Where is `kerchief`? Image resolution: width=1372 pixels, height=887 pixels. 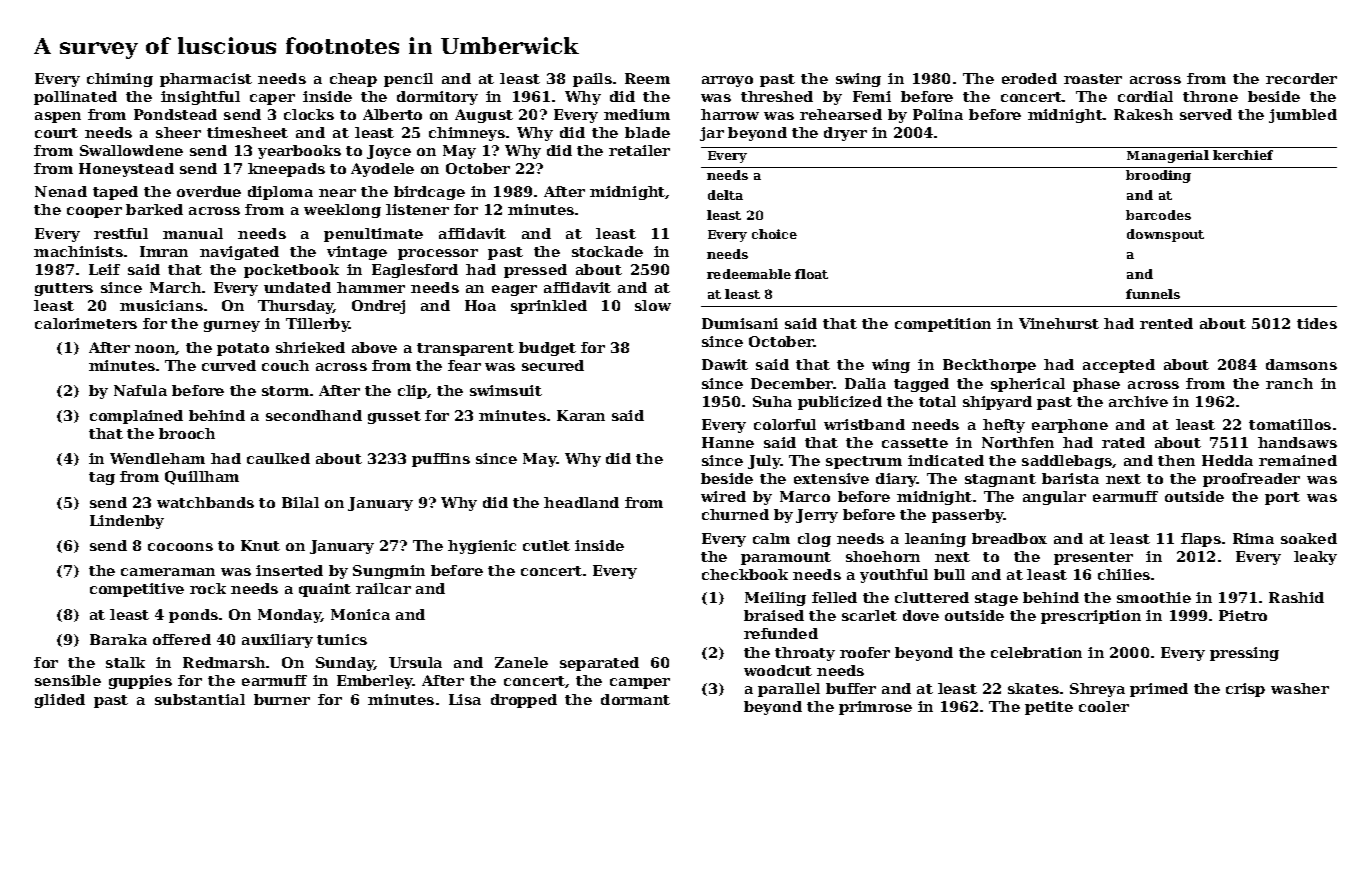 kerchief is located at coordinates (1243, 155).
